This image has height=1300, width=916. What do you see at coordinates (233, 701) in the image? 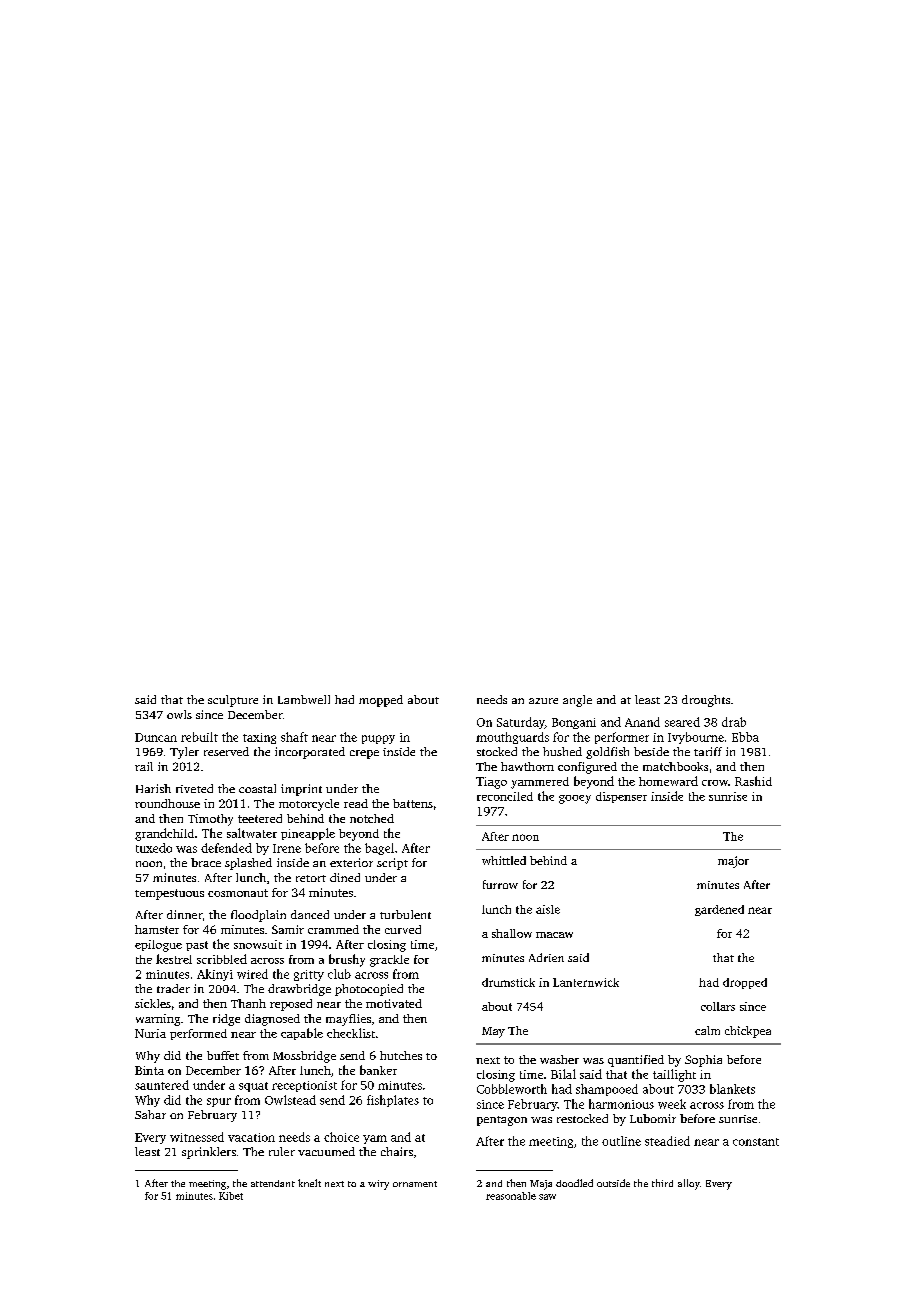
I see `sculpture` at bounding box center [233, 701].
